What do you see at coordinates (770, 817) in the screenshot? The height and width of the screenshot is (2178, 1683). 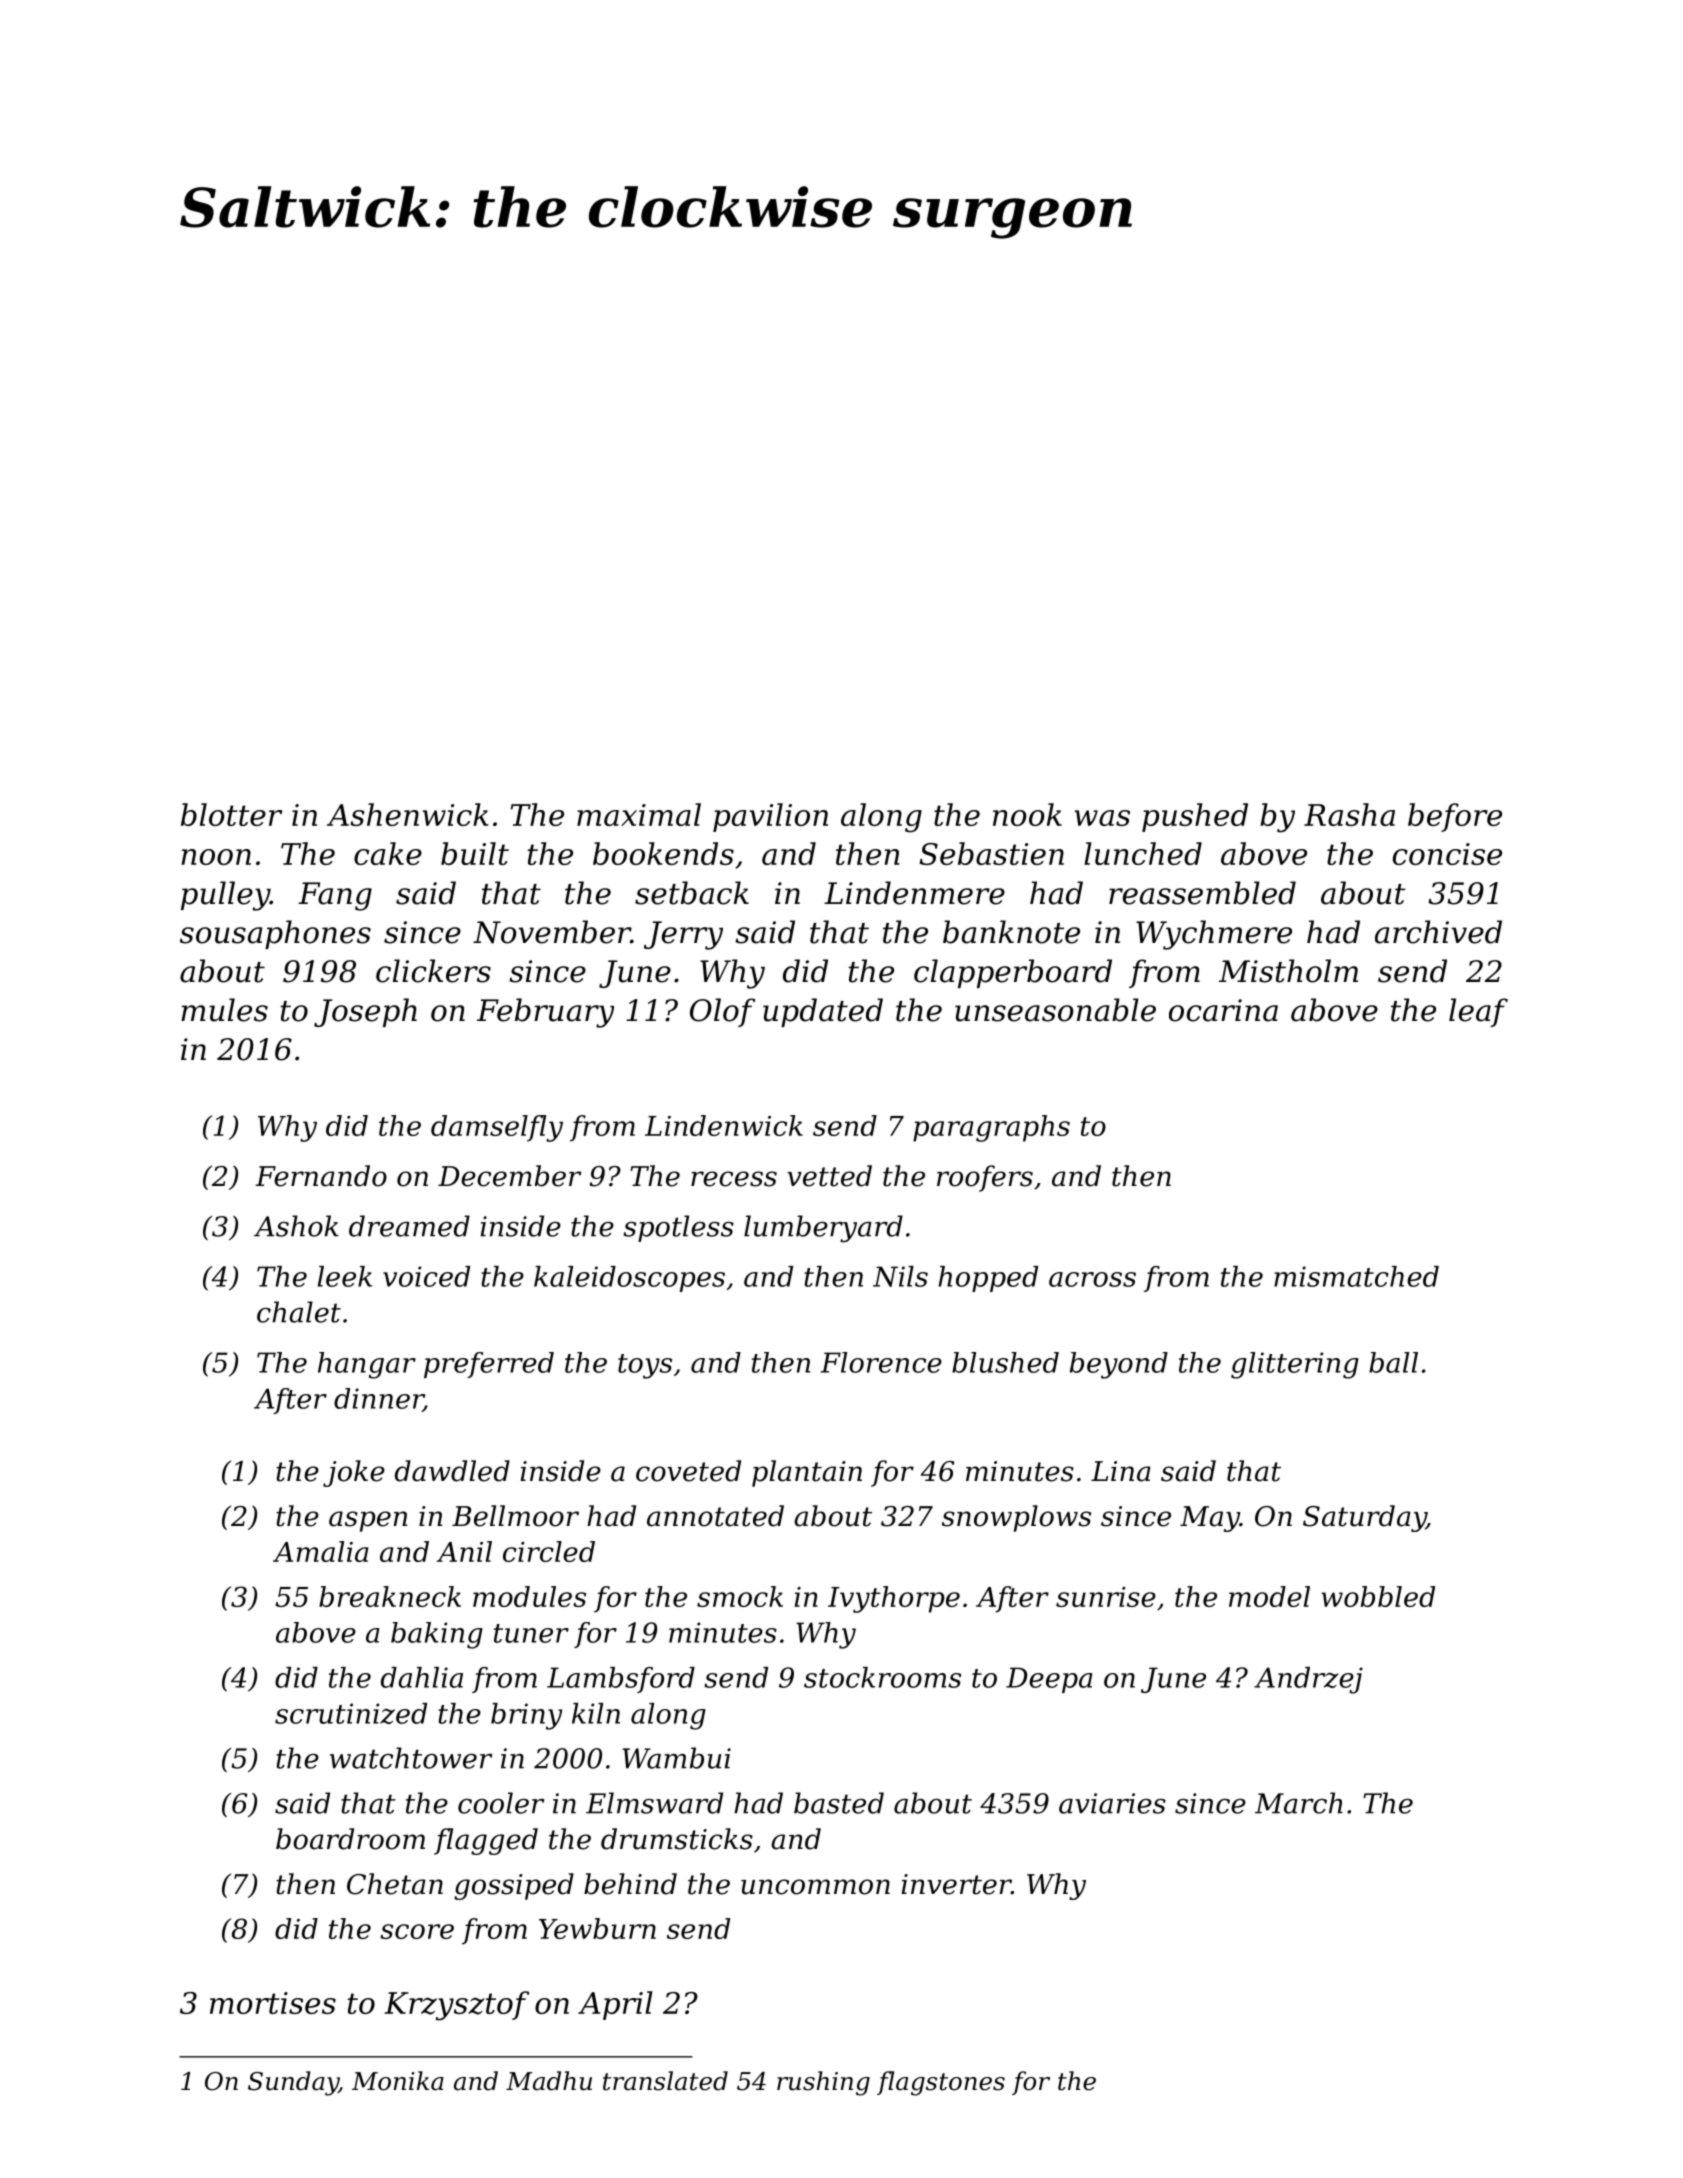 I see `pavilion` at bounding box center [770, 817].
